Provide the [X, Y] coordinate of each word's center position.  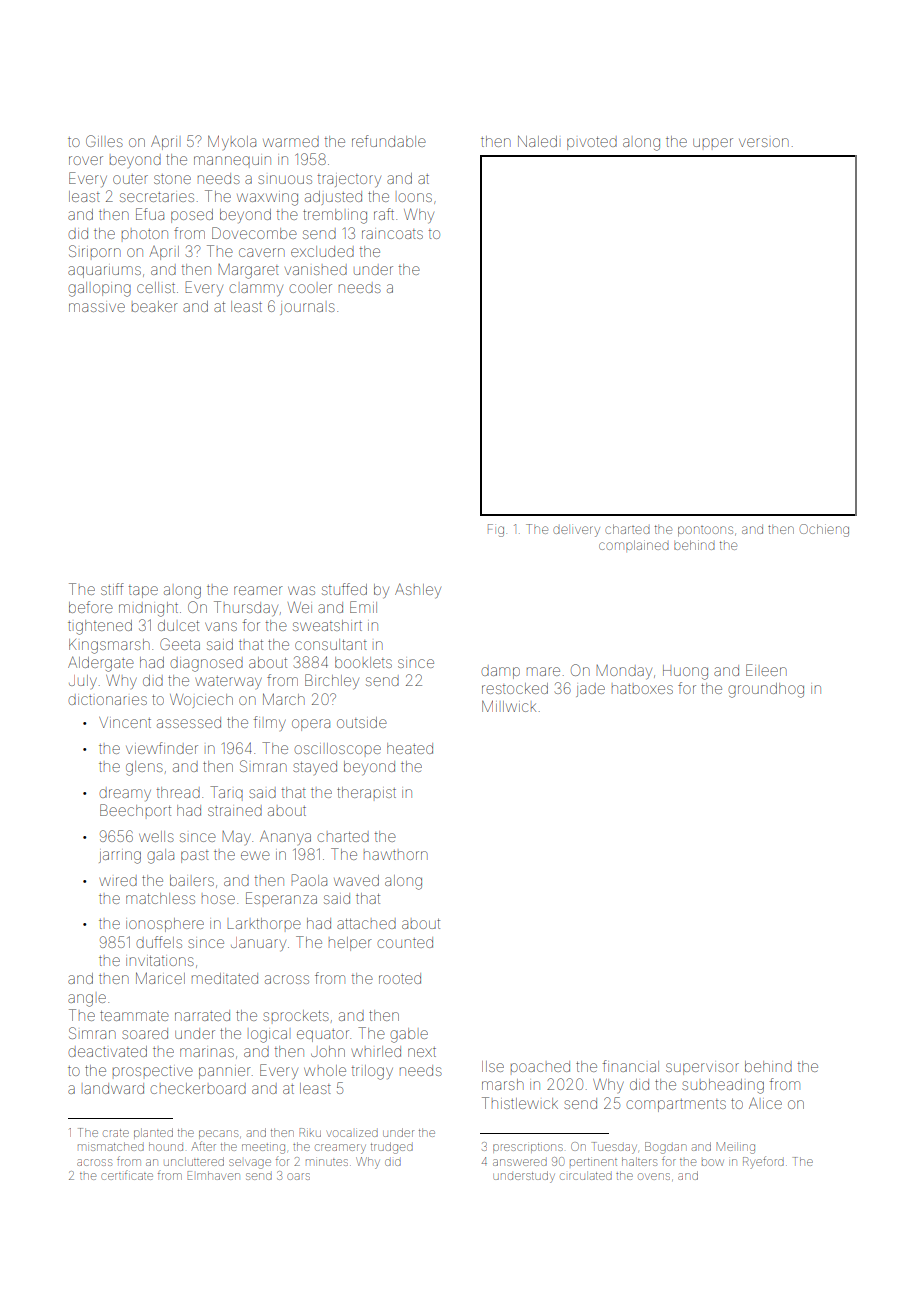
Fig [496, 530]
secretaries [157, 197]
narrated [202, 1015]
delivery [576, 531]
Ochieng [824, 530]
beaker [155, 306]
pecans [218, 1134]
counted [405, 942]
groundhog [766, 690]
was [301, 590]
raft [384, 214]
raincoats [392, 234]
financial [631, 1066]
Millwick [509, 706]
